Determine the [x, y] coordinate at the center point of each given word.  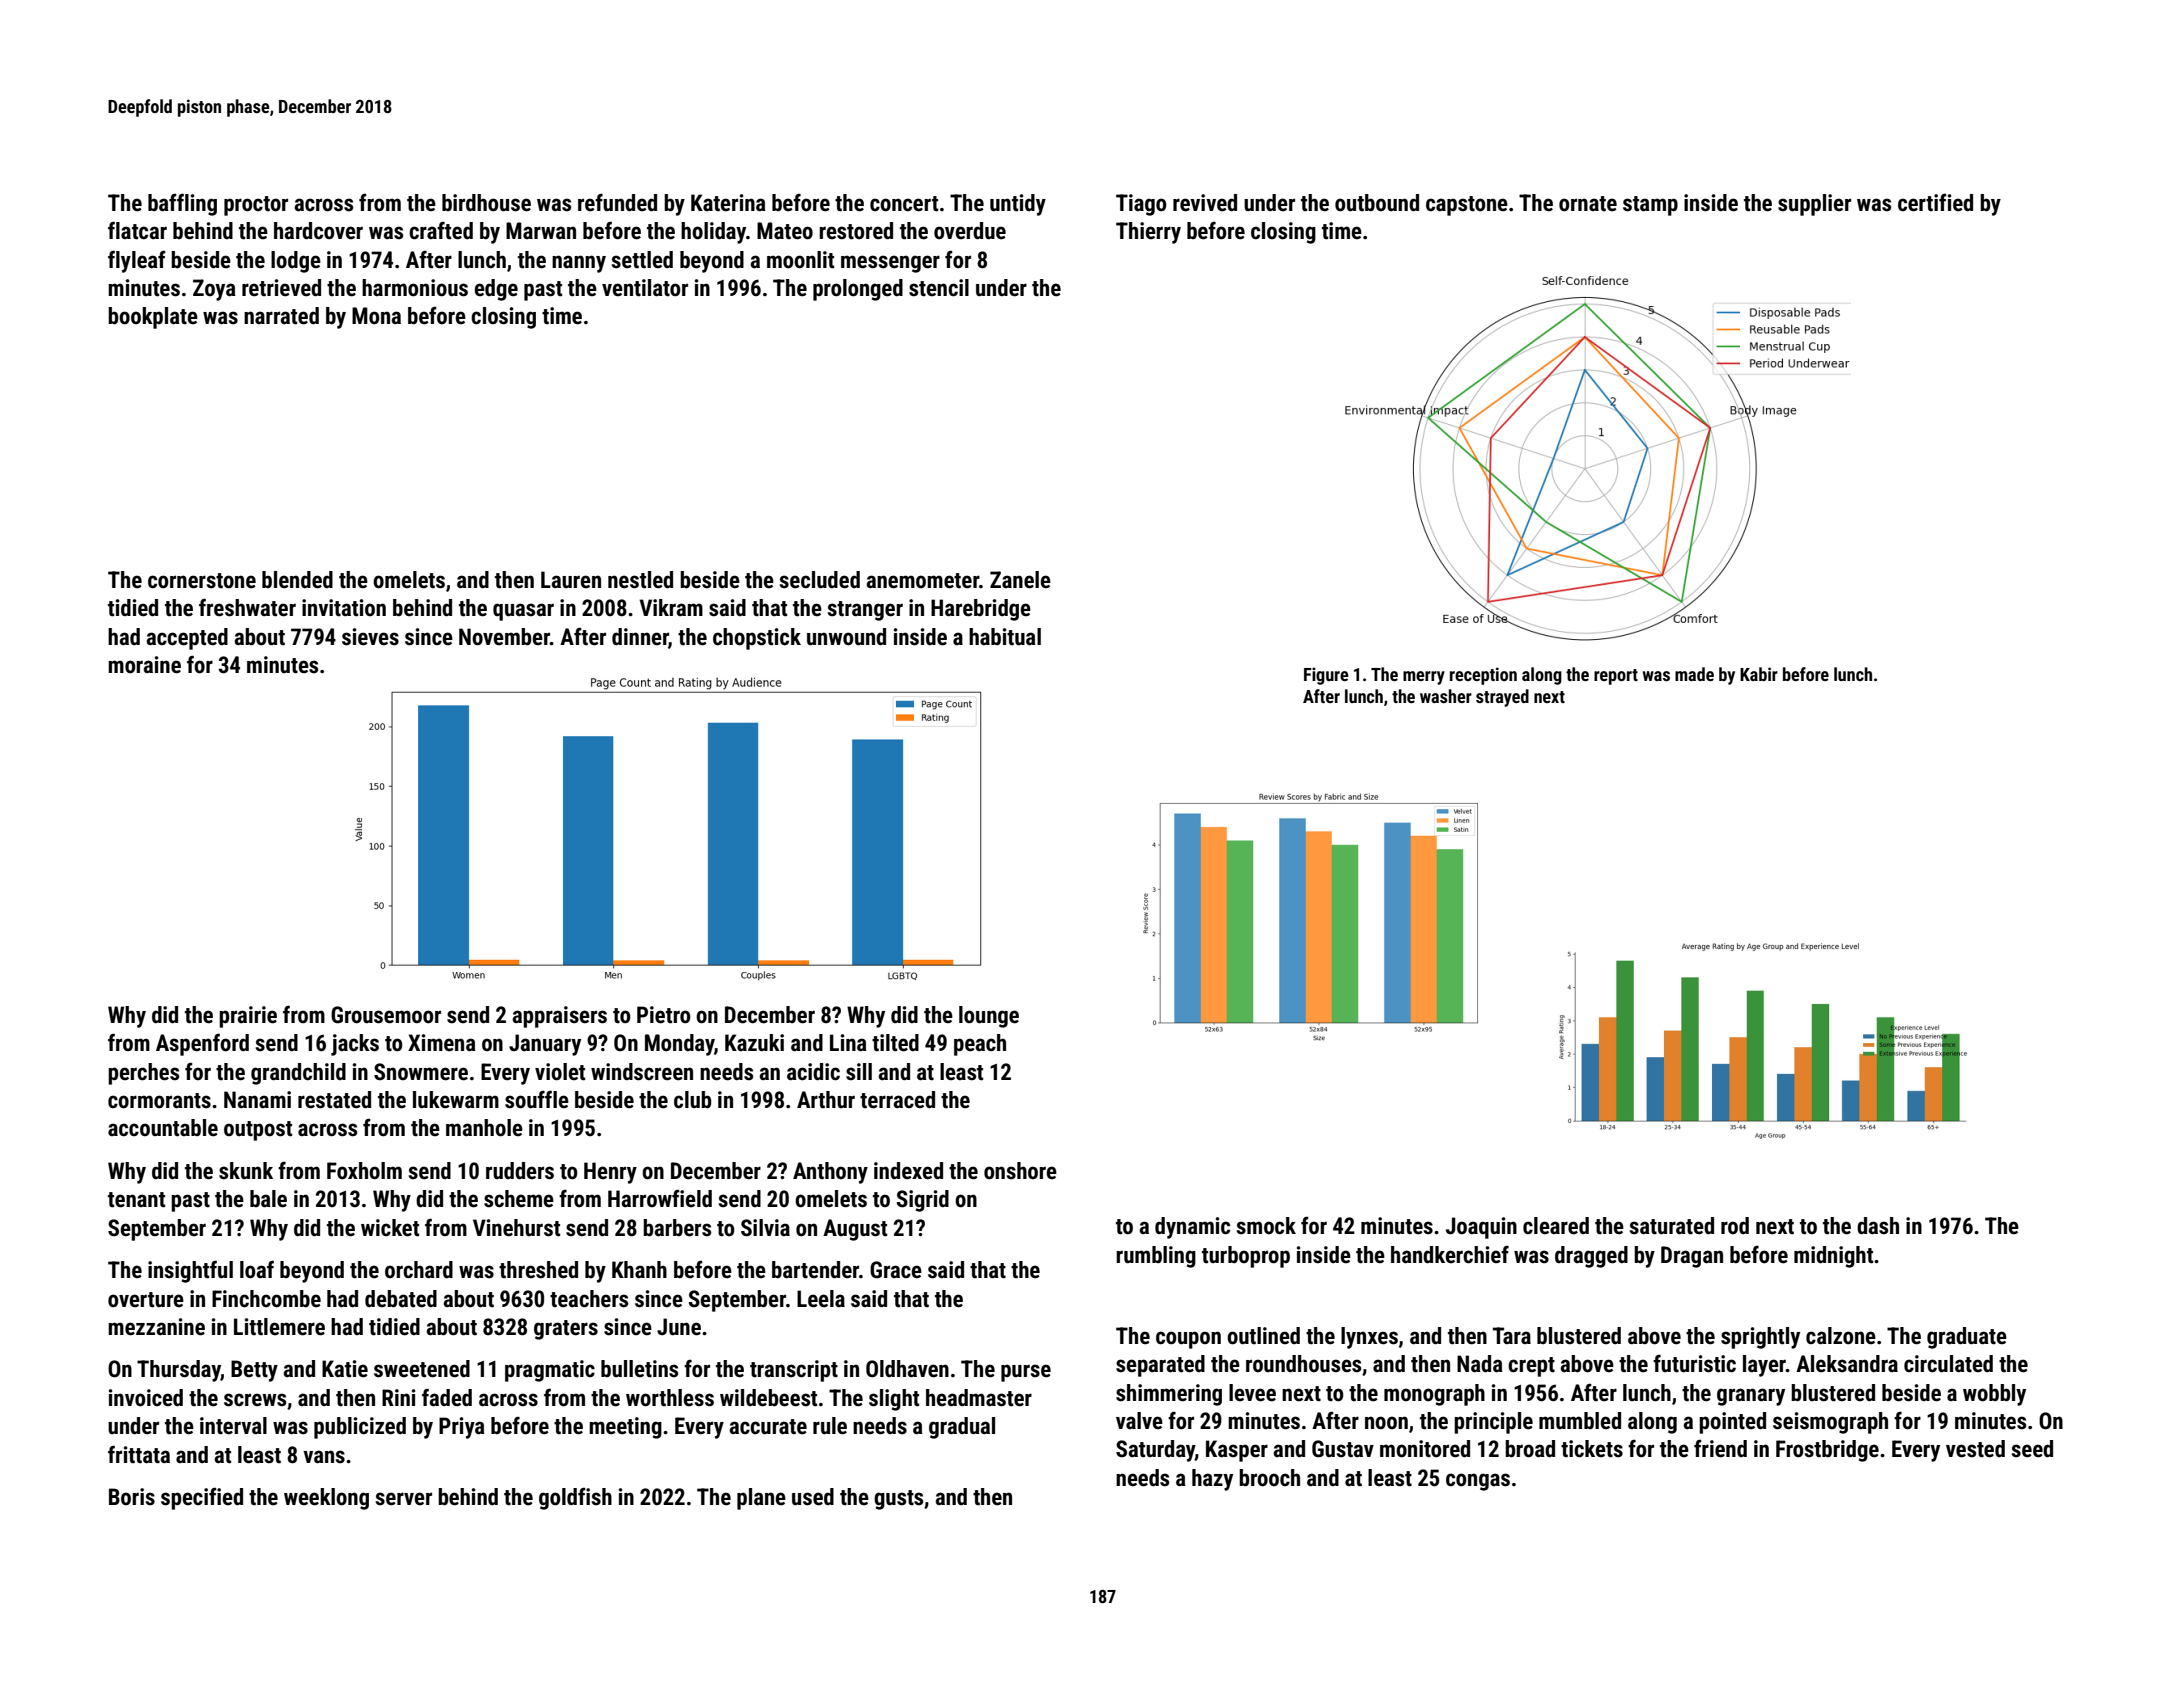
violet [560, 1072]
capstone [1467, 206]
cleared [1556, 1226]
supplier [1814, 205]
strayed [1502, 698]
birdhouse [486, 203]
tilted [895, 1043]
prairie [248, 1017]
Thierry [1148, 233]
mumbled [1580, 1421]
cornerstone [202, 581]
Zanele [1020, 580]
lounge [989, 1017]
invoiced [146, 1398]
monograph [1434, 1395]
